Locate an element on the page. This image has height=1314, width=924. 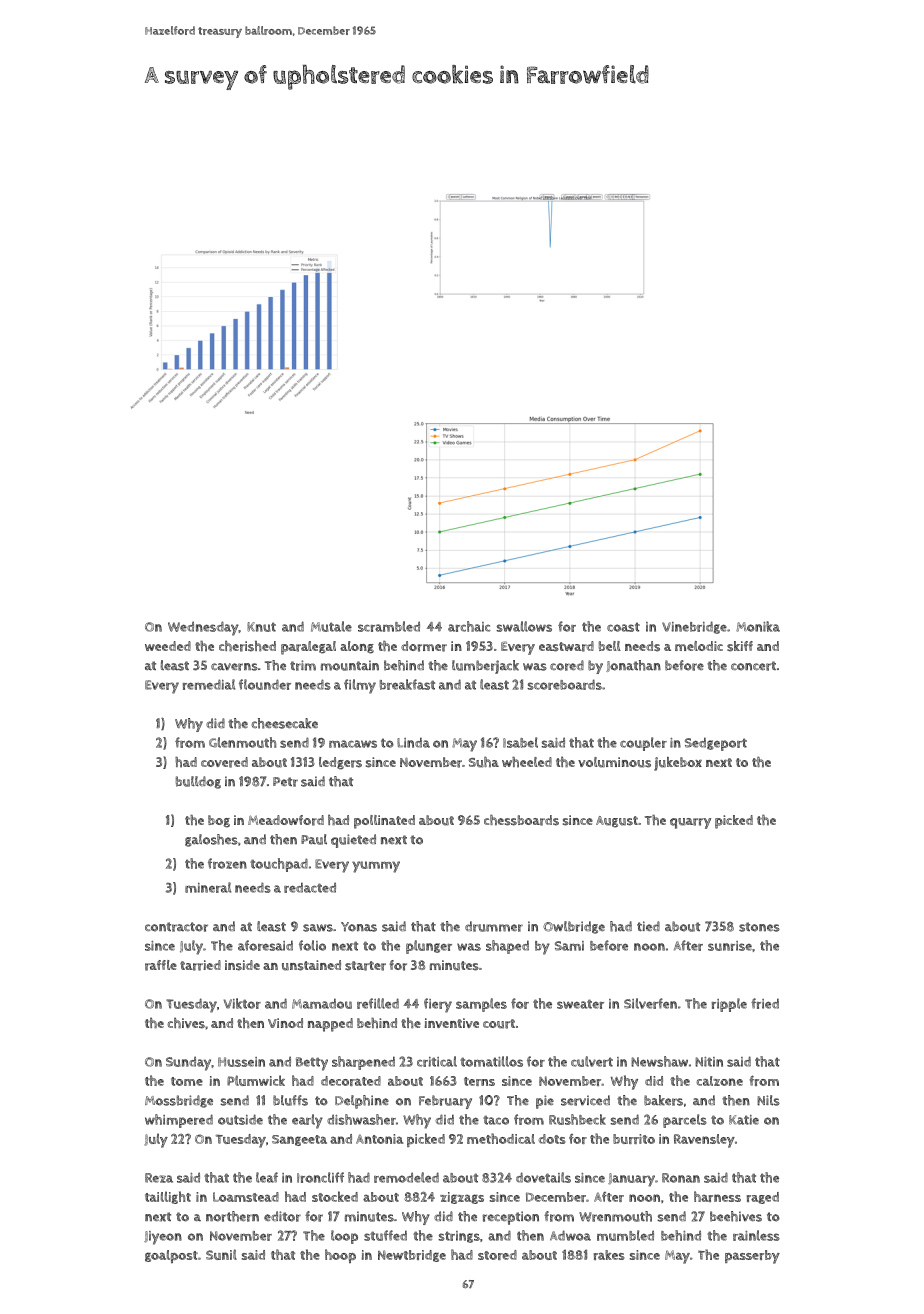
taillight is located at coordinates (168, 1197).
